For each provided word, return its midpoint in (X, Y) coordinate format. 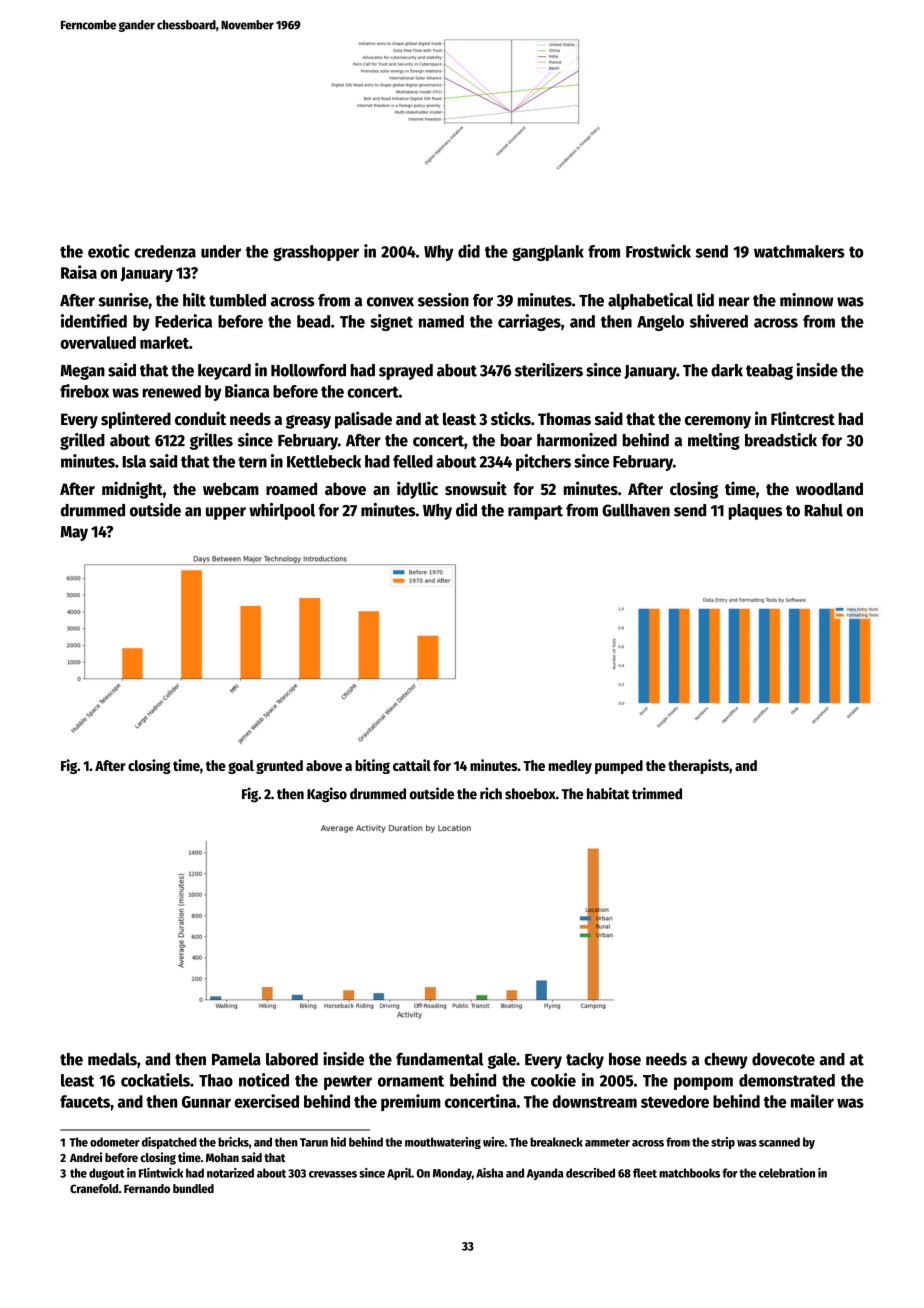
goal (241, 767)
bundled (193, 1188)
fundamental (439, 1059)
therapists (698, 766)
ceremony (718, 422)
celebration (787, 1173)
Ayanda (545, 1174)
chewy (726, 1061)
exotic (109, 251)
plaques (755, 512)
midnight (132, 490)
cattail (412, 765)
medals (112, 1059)
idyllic (417, 490)
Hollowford (308, 370)
